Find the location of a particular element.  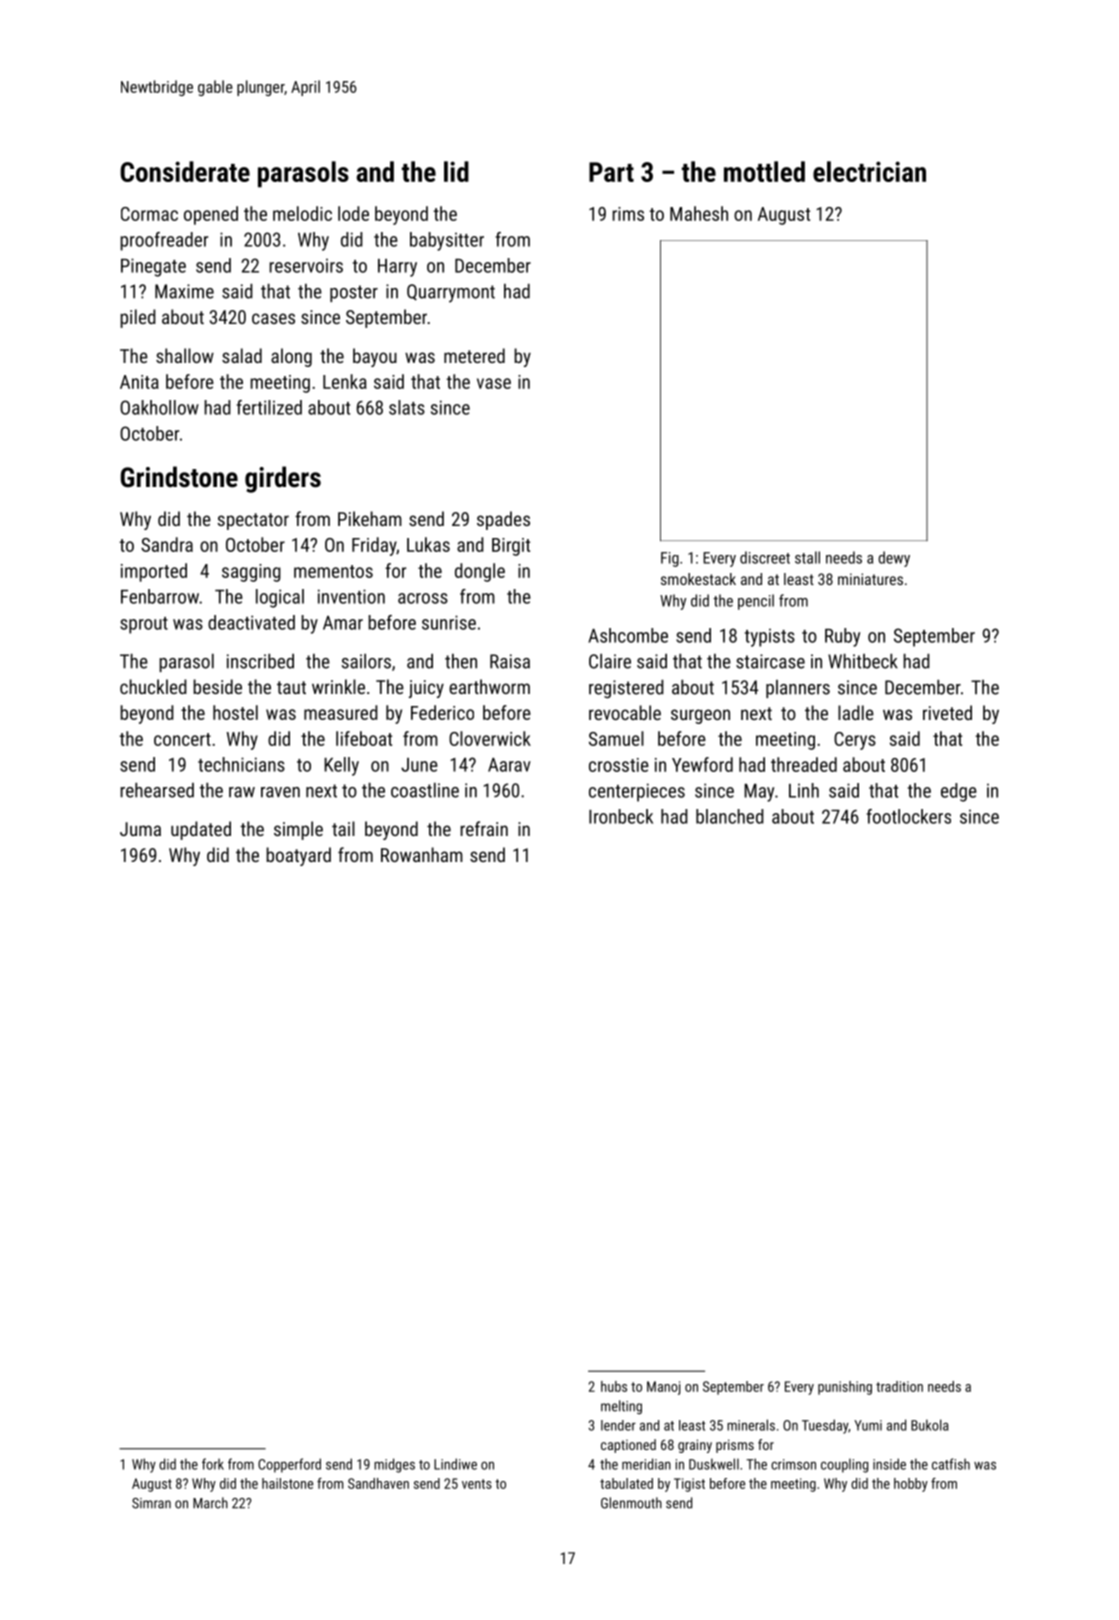

vase is located at coordinates (494, 383).
